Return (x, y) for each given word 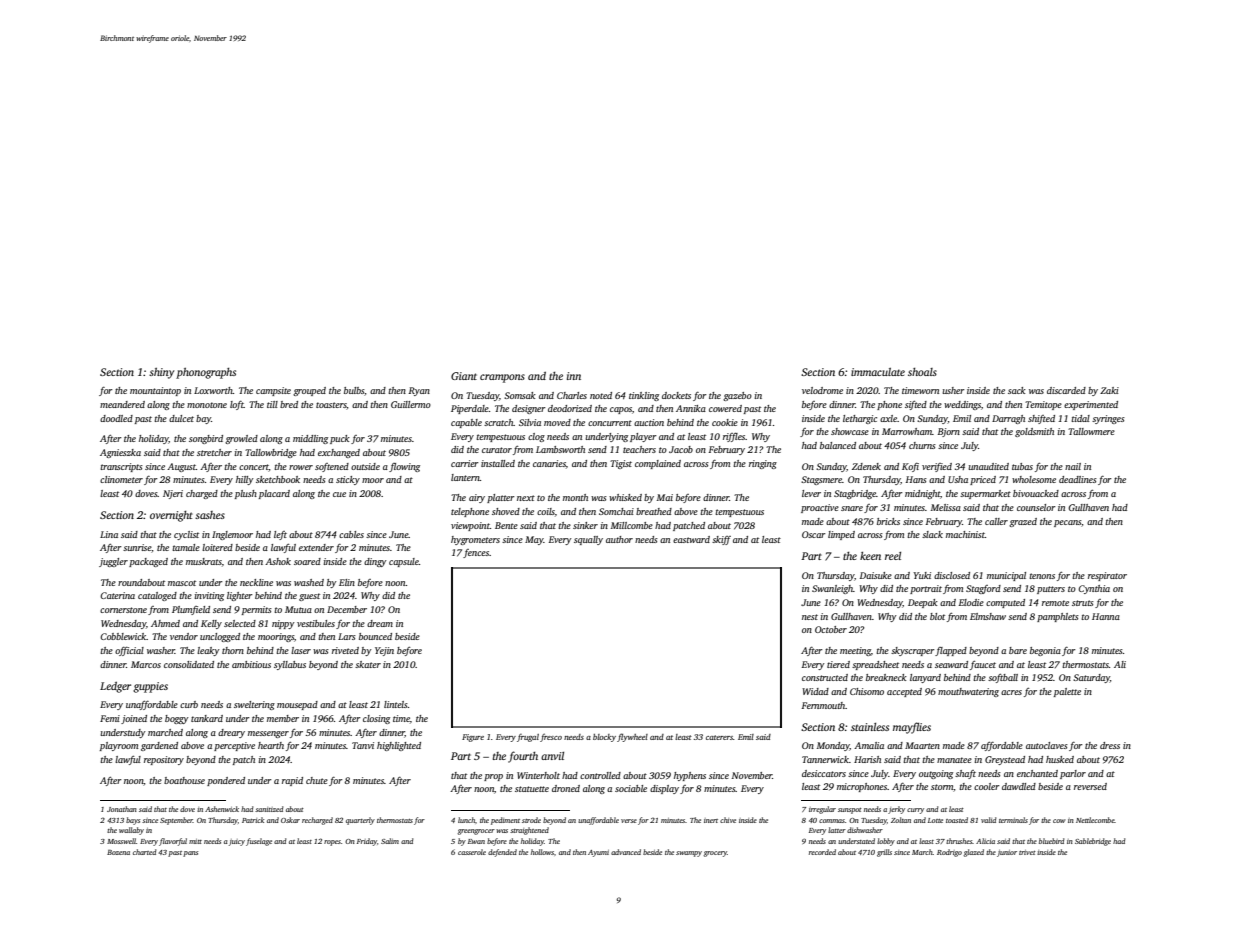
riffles (734, 437)
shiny (161, 373)
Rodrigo (949, 853)
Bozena (118, 852)
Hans (916, 479)
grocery (715, 854)
